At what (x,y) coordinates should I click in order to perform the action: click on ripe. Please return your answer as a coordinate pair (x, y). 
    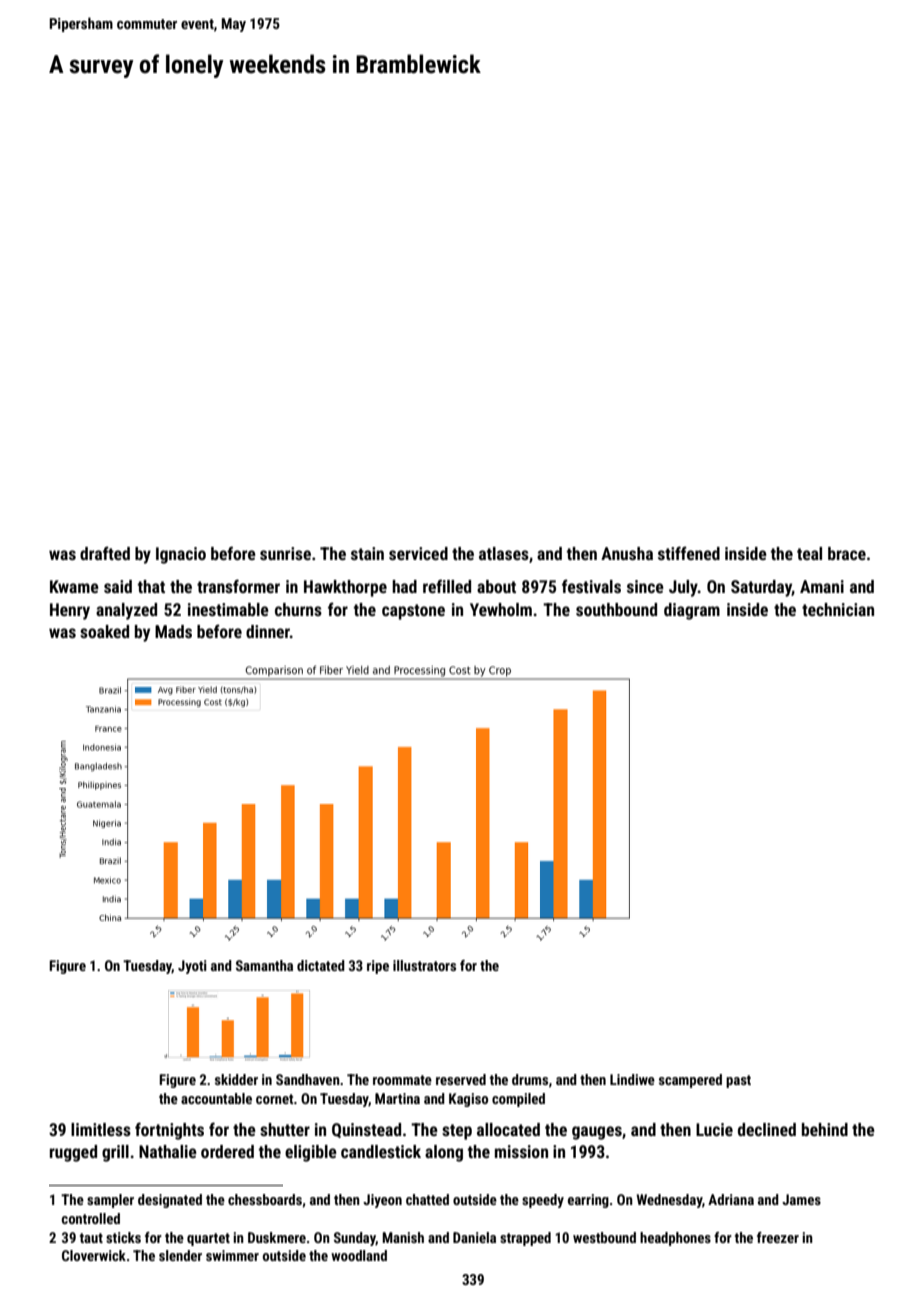
    Looking at the image, I should click on (378, 967).
